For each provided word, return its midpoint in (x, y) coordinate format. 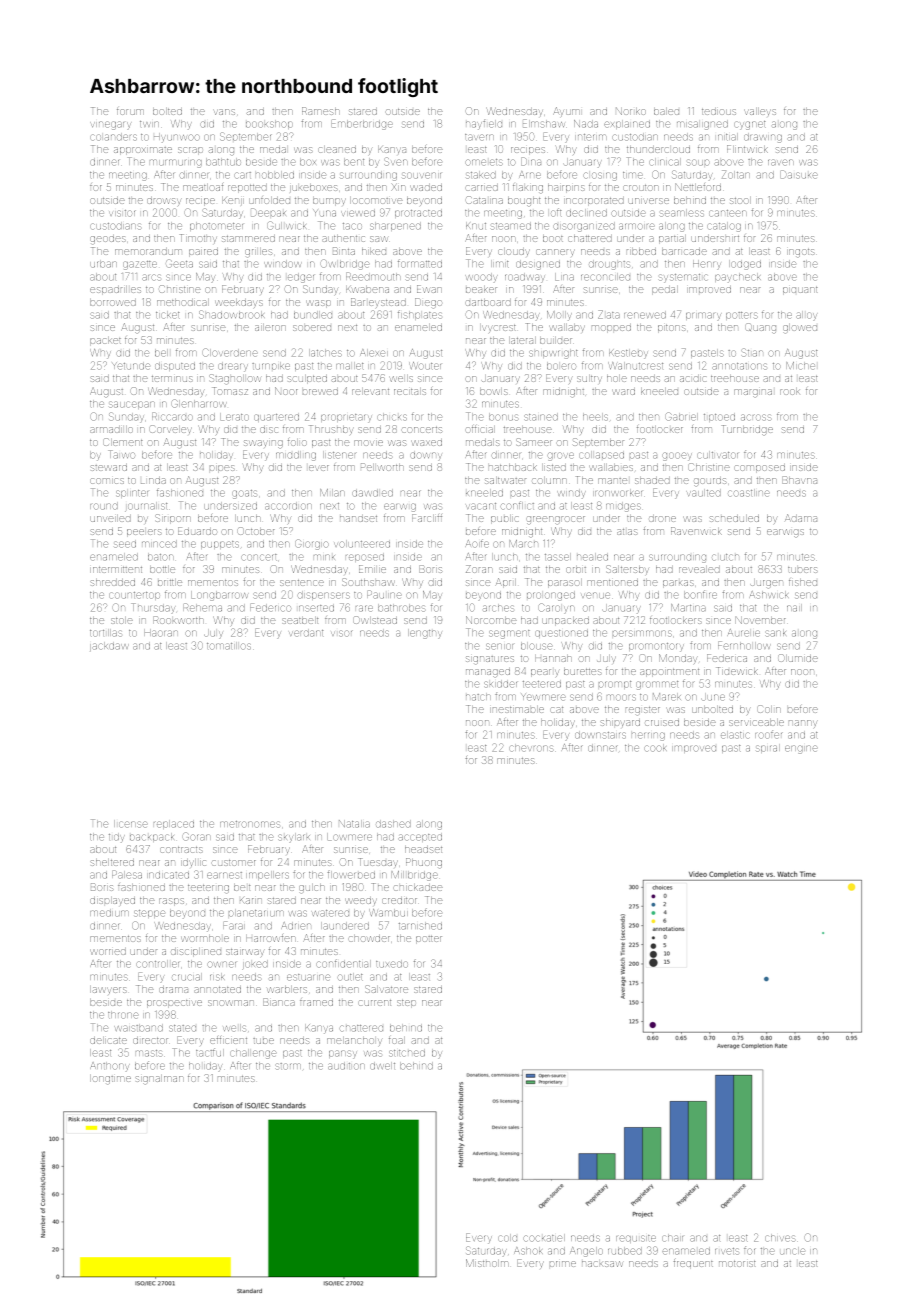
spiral (768, 748)
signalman (159, 1080)
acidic (693, 378)
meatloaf (203, 187)
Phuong (424, 863)
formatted (420, 263)
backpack (152, 837)
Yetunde (131, 366)
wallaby (567, 328)
